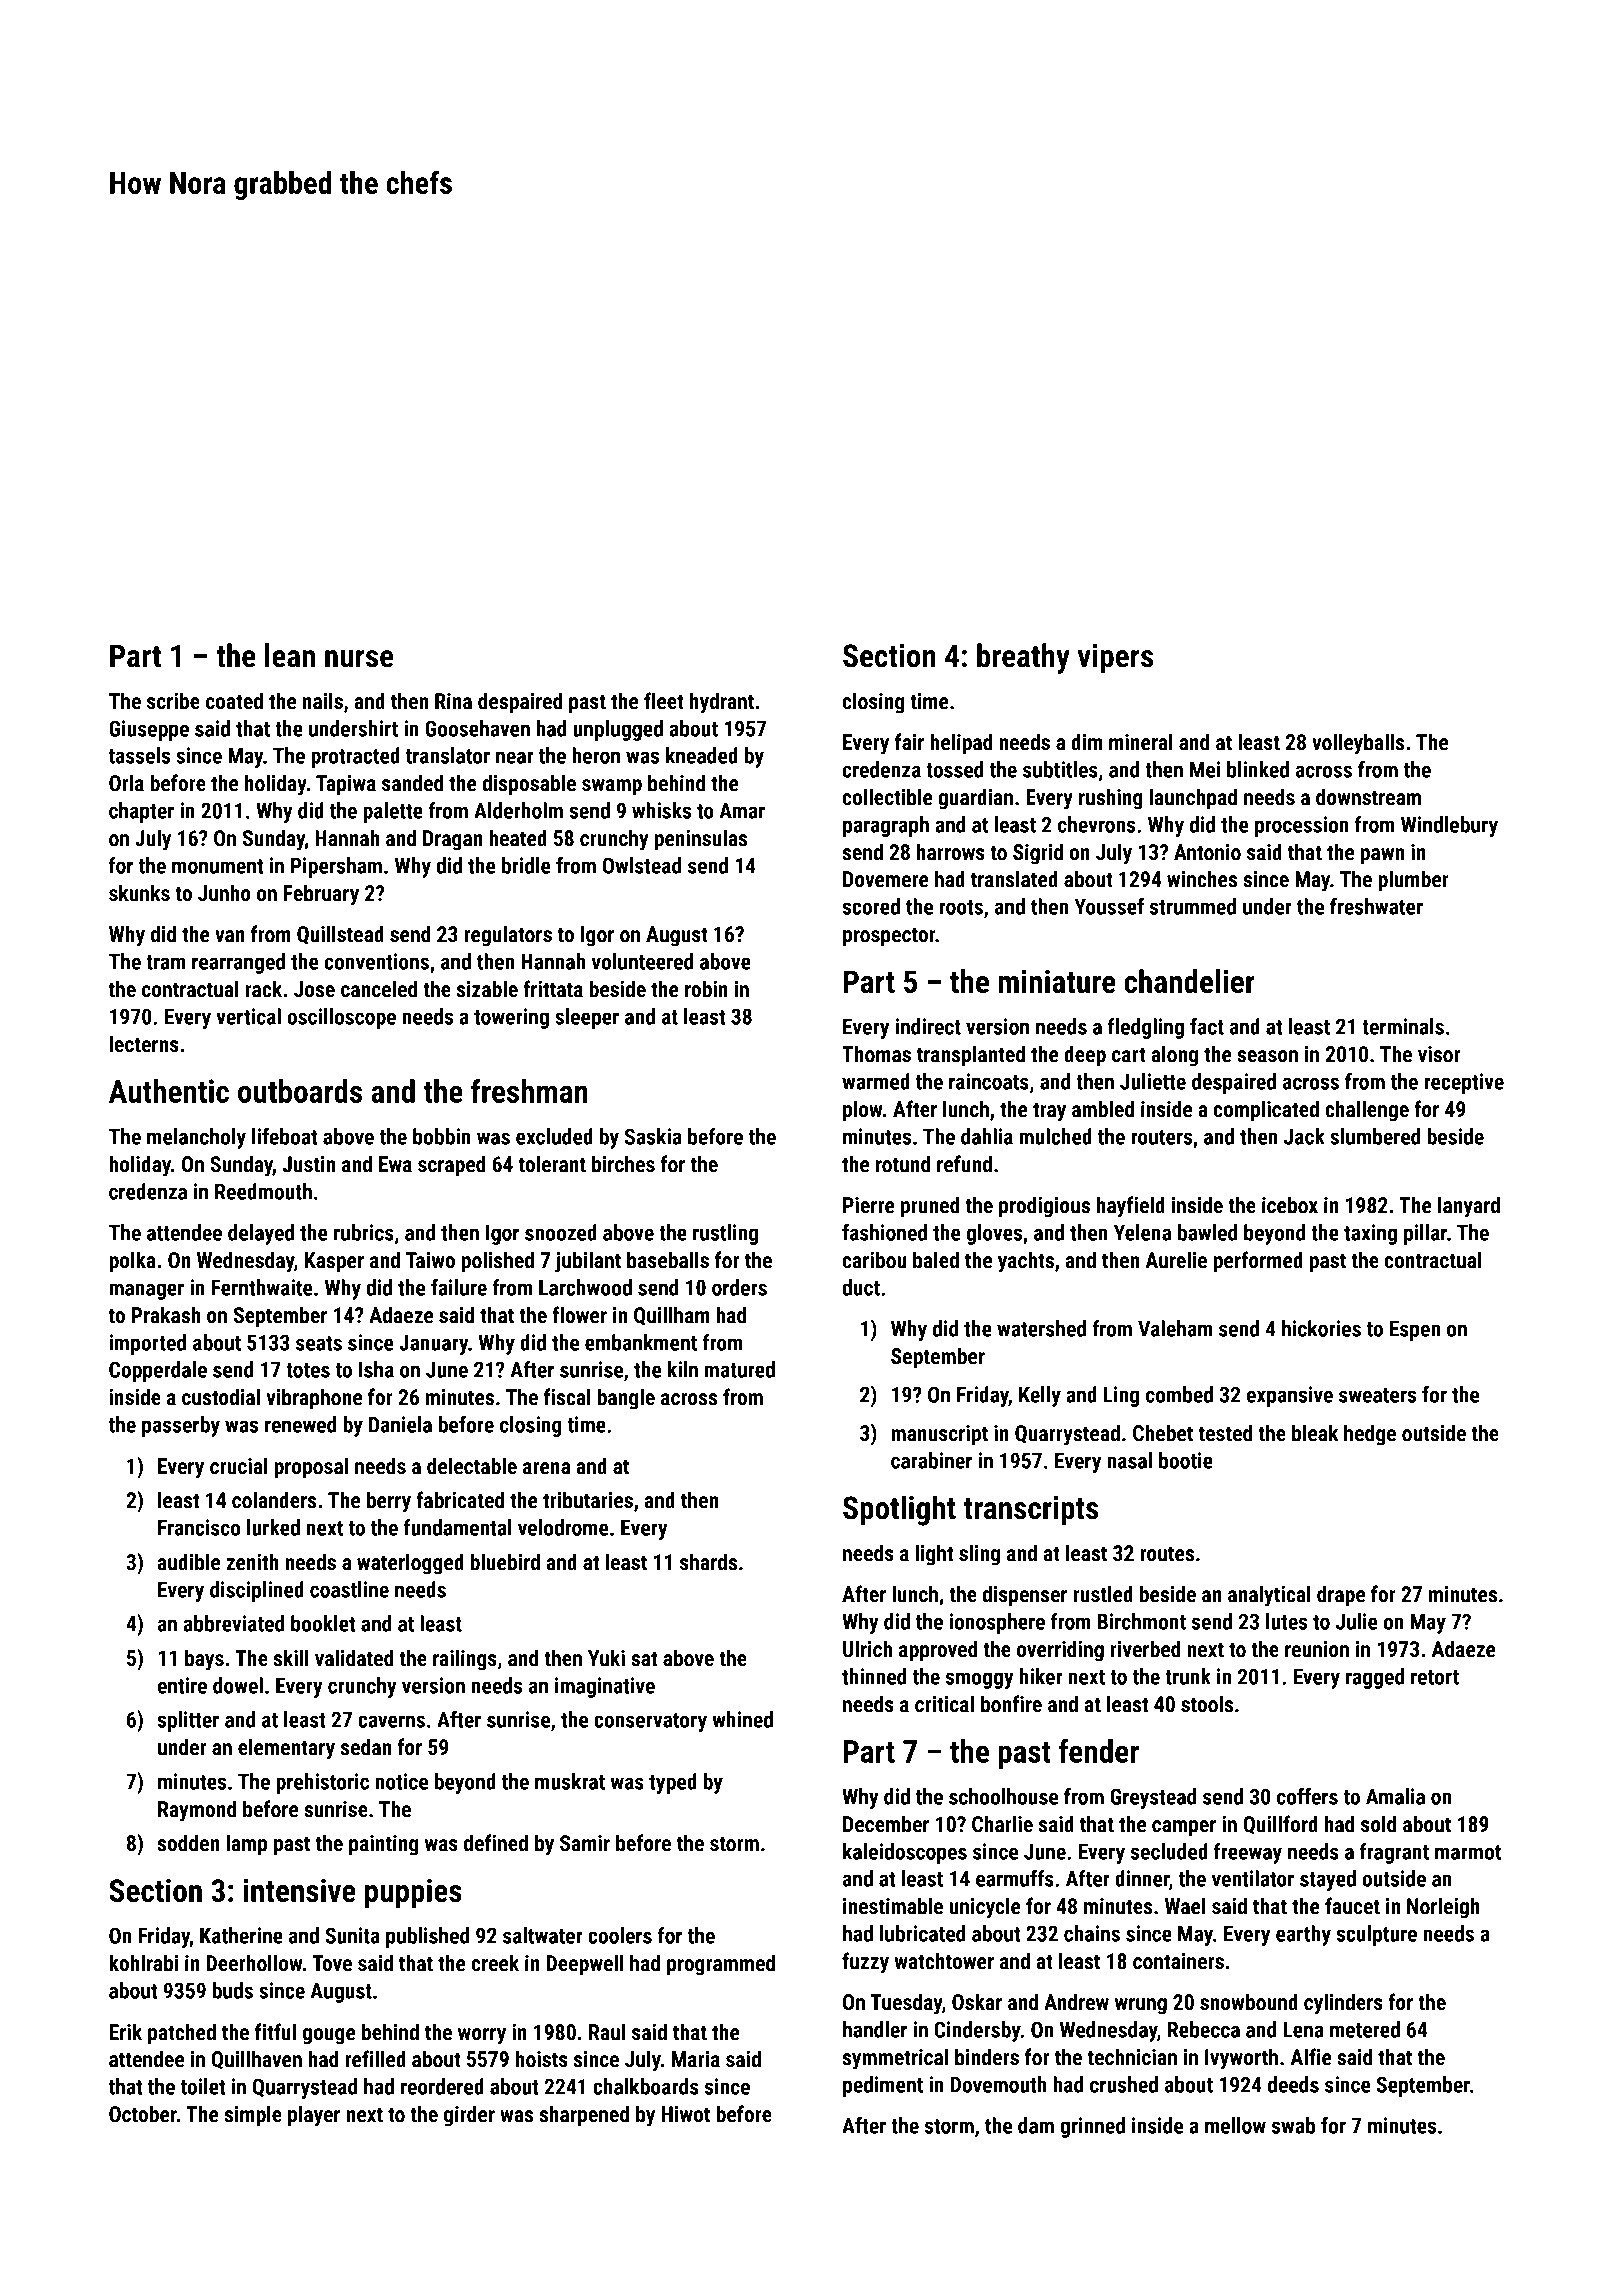  I want to click on lean, so click(290, 655).
